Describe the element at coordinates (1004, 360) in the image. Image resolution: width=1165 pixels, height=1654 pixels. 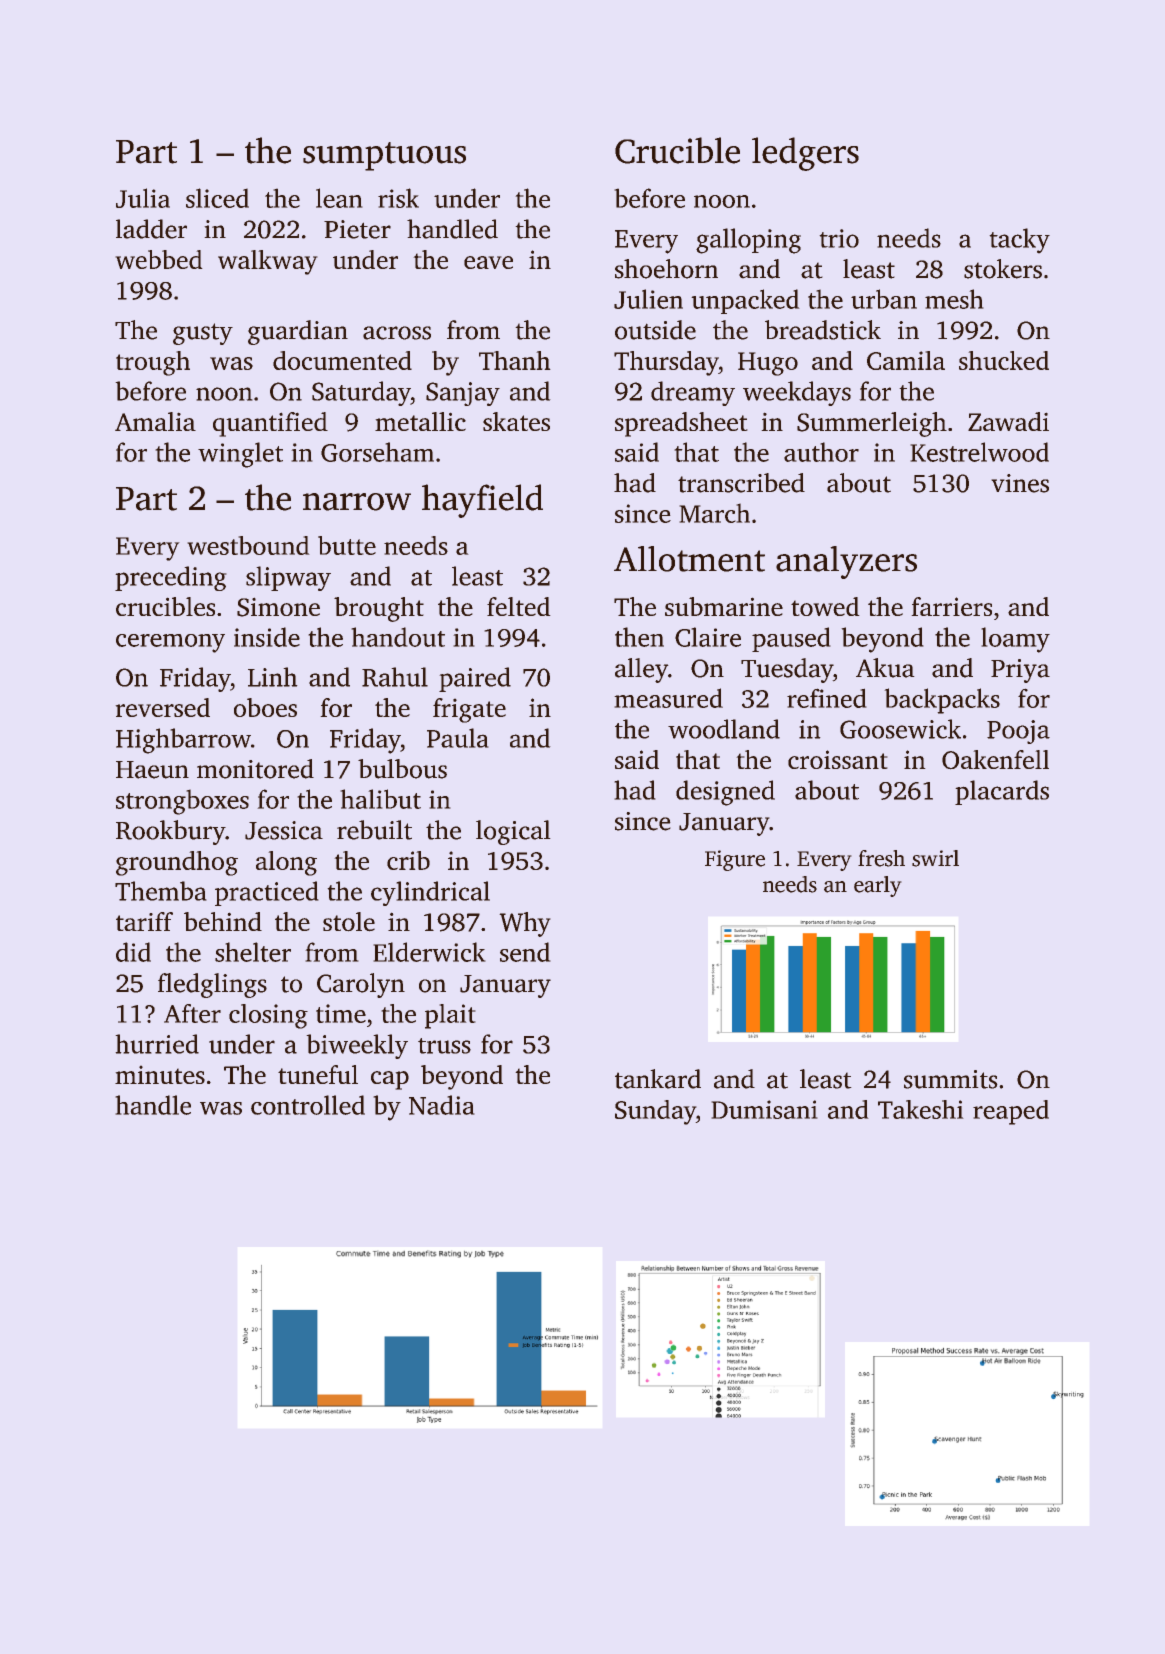
I see `shucked` at that location.
